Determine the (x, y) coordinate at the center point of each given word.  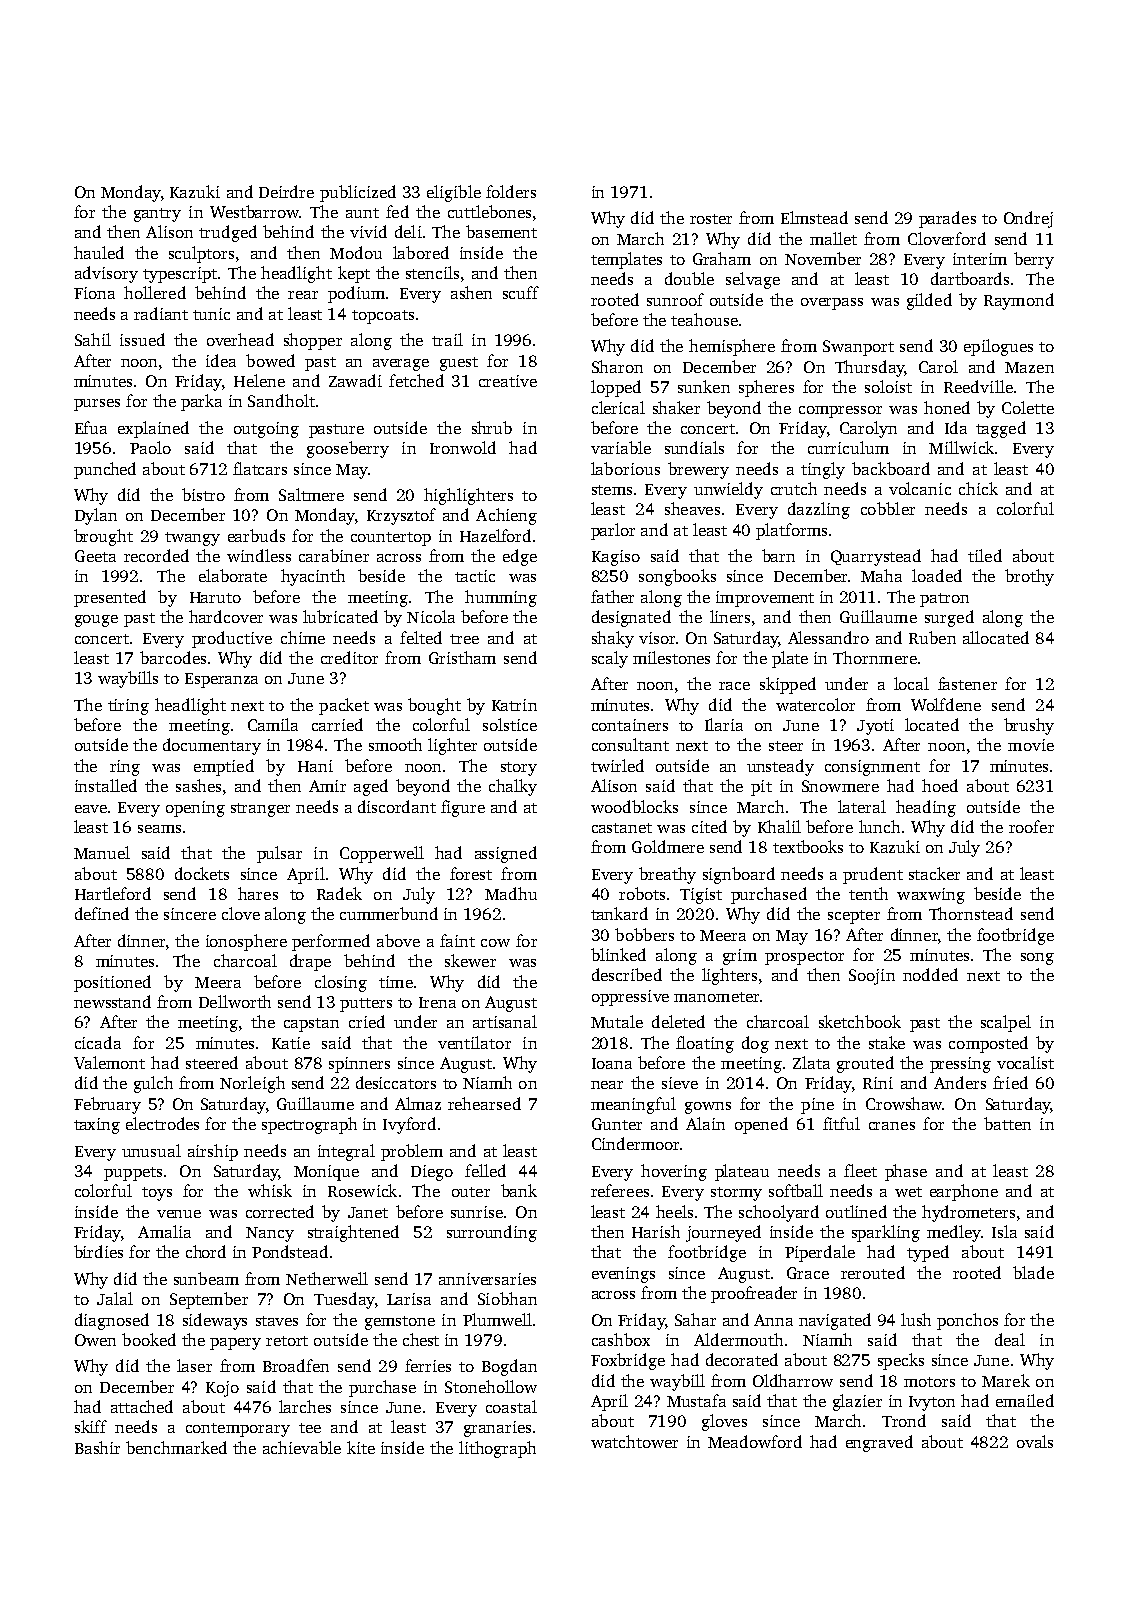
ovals (1035, 1441)
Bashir (97, 1447)
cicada (98, 1042)
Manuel (102, 852)
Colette (1028, 407)
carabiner (334, 555)
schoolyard (779, 1213)
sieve (680, 1083)
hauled (99, 252)
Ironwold (463, 447)
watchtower (634, 1441)
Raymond (1019, 301)
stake (887, 1042)
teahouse (704, 319)
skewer (470, 960)
